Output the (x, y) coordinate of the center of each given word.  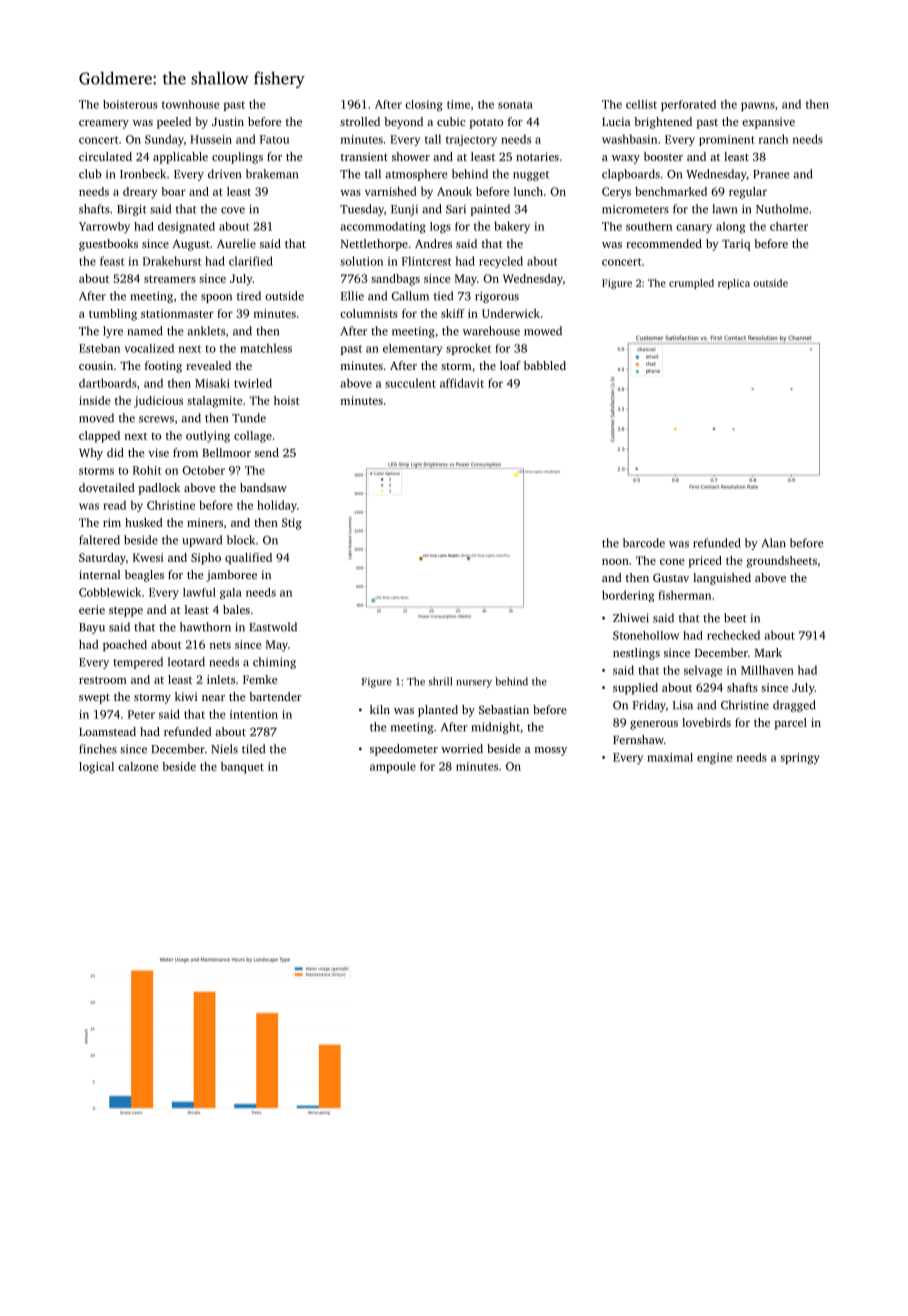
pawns (758, 106)
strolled (360, 121)
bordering (628, 596)
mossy (551, 751)
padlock (159, 489)
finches (98, 749)
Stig (292, 524)
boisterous (130, 104)
